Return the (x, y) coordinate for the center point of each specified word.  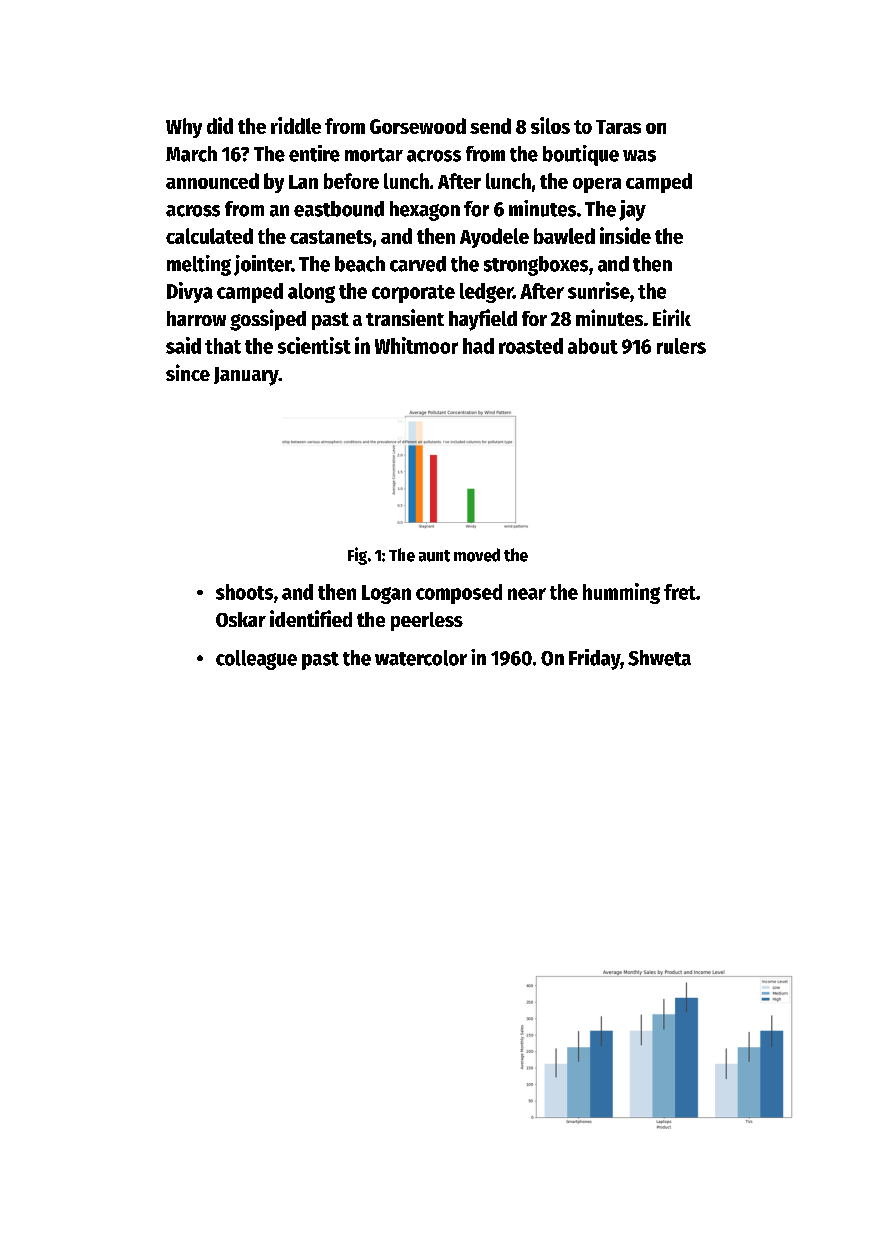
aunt (434, 556)
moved (477, 555)
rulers (681, 346)
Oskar (241, 619)
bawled (564, 236)
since (188, 372)
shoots (244, 592)
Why (184, 128)
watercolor (421, 658)
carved (418, 264)
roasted (531, 346)
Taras (618, 127)
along (311, 293)
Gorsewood (418, 126)
